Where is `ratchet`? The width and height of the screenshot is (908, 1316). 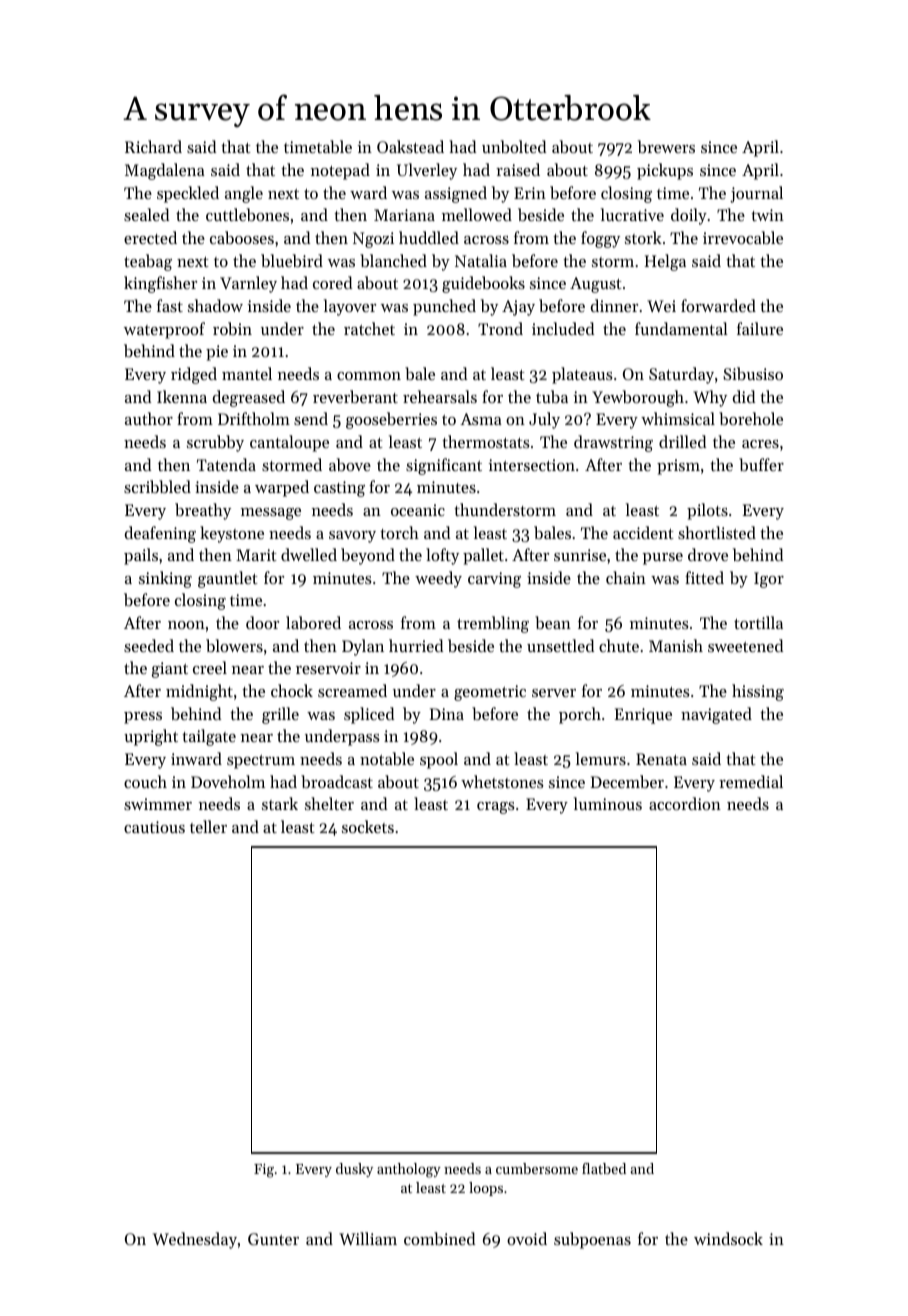
ratchet is located at coordinates (369, 328).
